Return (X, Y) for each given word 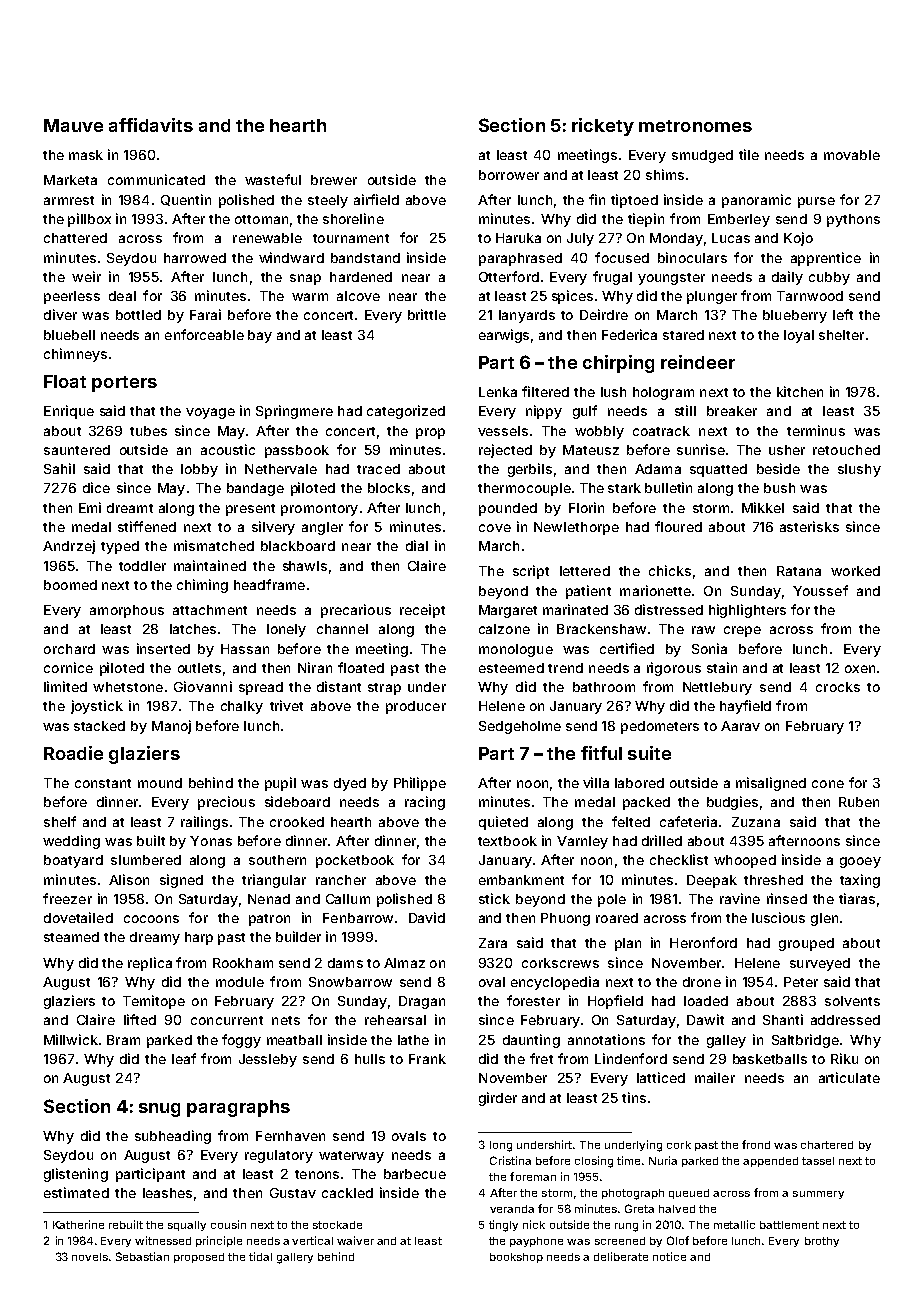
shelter (841, 335)
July (580, 239)
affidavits (151, 125)
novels (90, 1257)
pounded (508, 509)
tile (749, 154)
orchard (69, 649)
